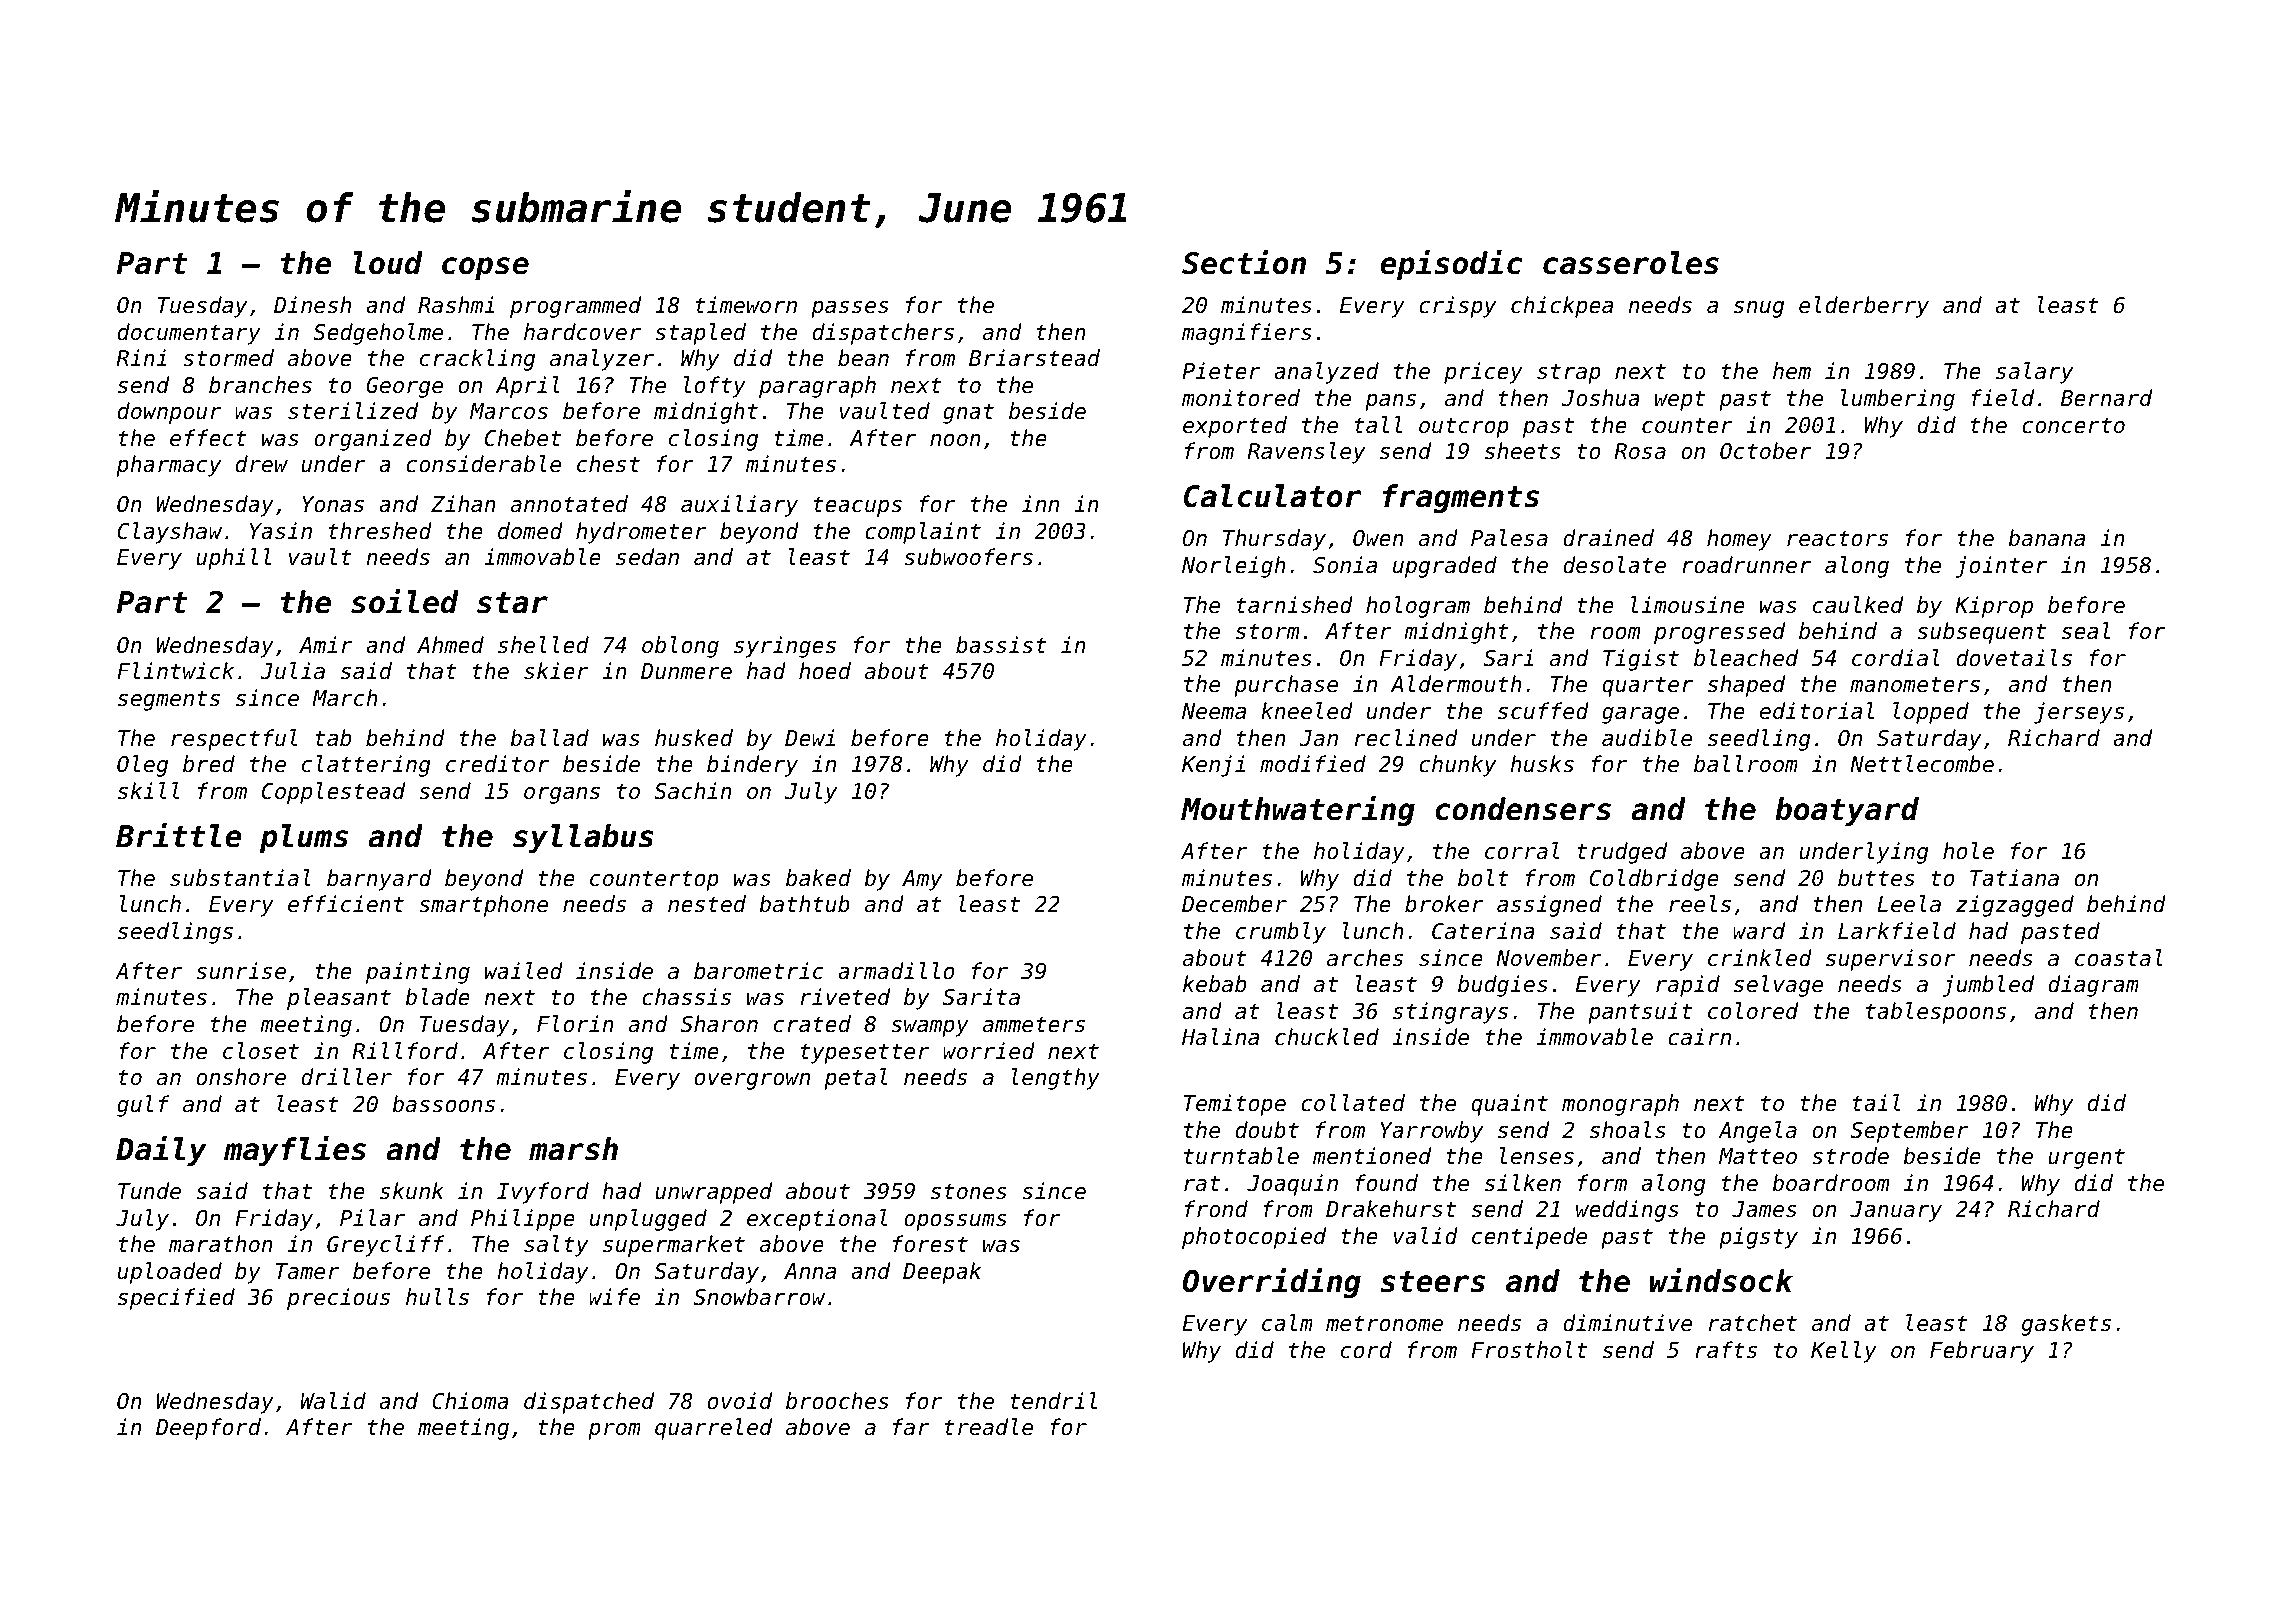 This image has height=1620, width=2292. Describe the element at coordinates (1931, 713) in the image. I see `lopped` at that location.
